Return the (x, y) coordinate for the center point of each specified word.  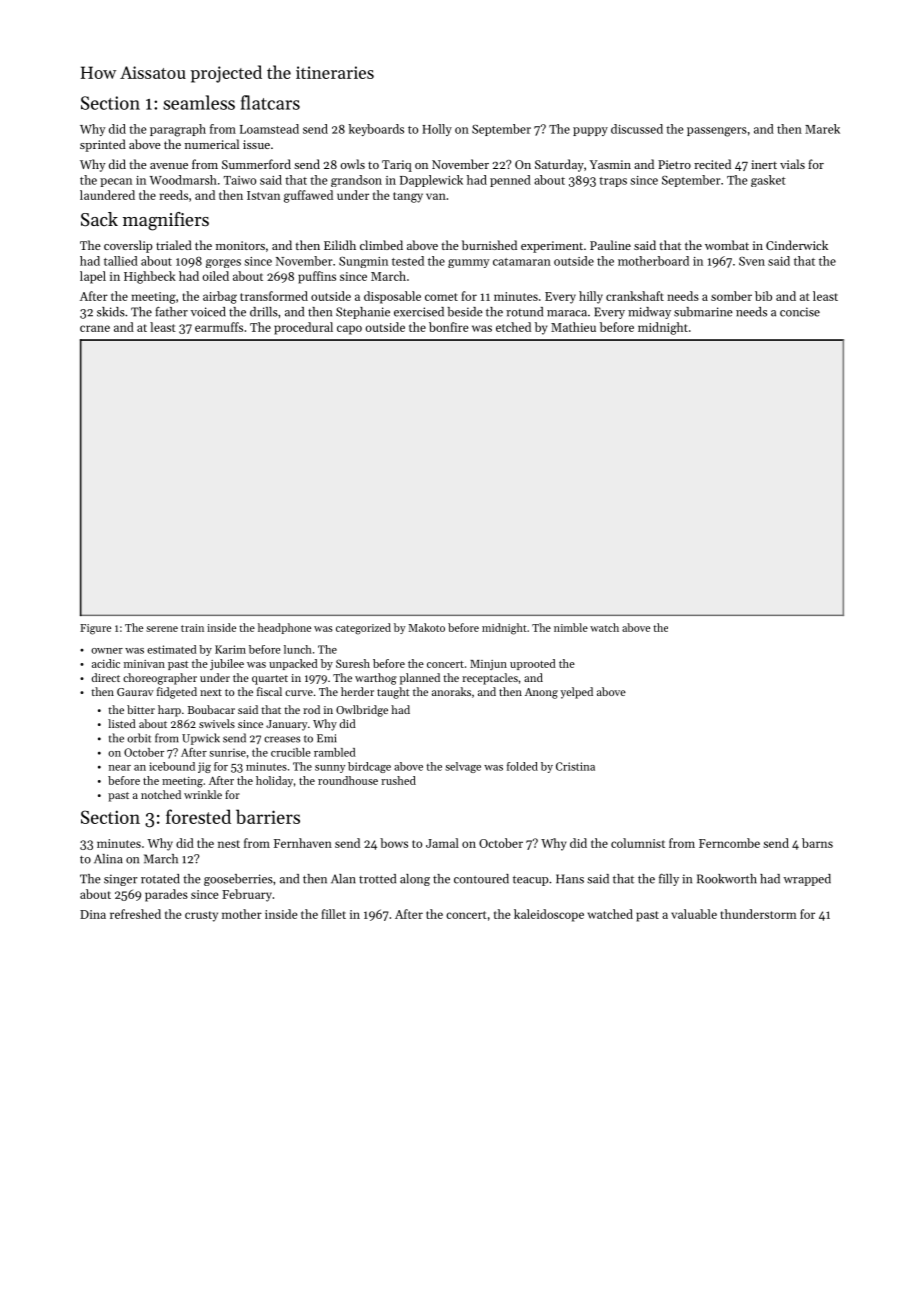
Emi (326, 738)
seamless (199, 102)
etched (513, 327)
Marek (822, 129)
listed (122, 723)
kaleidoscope (549, 915)
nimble (571, 627)
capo (349, 330)
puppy (590, 131)
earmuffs (219, 327)
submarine (703, 312)
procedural (303, 328)
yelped (576, 693)
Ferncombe (729, 843)
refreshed (135, 914)
